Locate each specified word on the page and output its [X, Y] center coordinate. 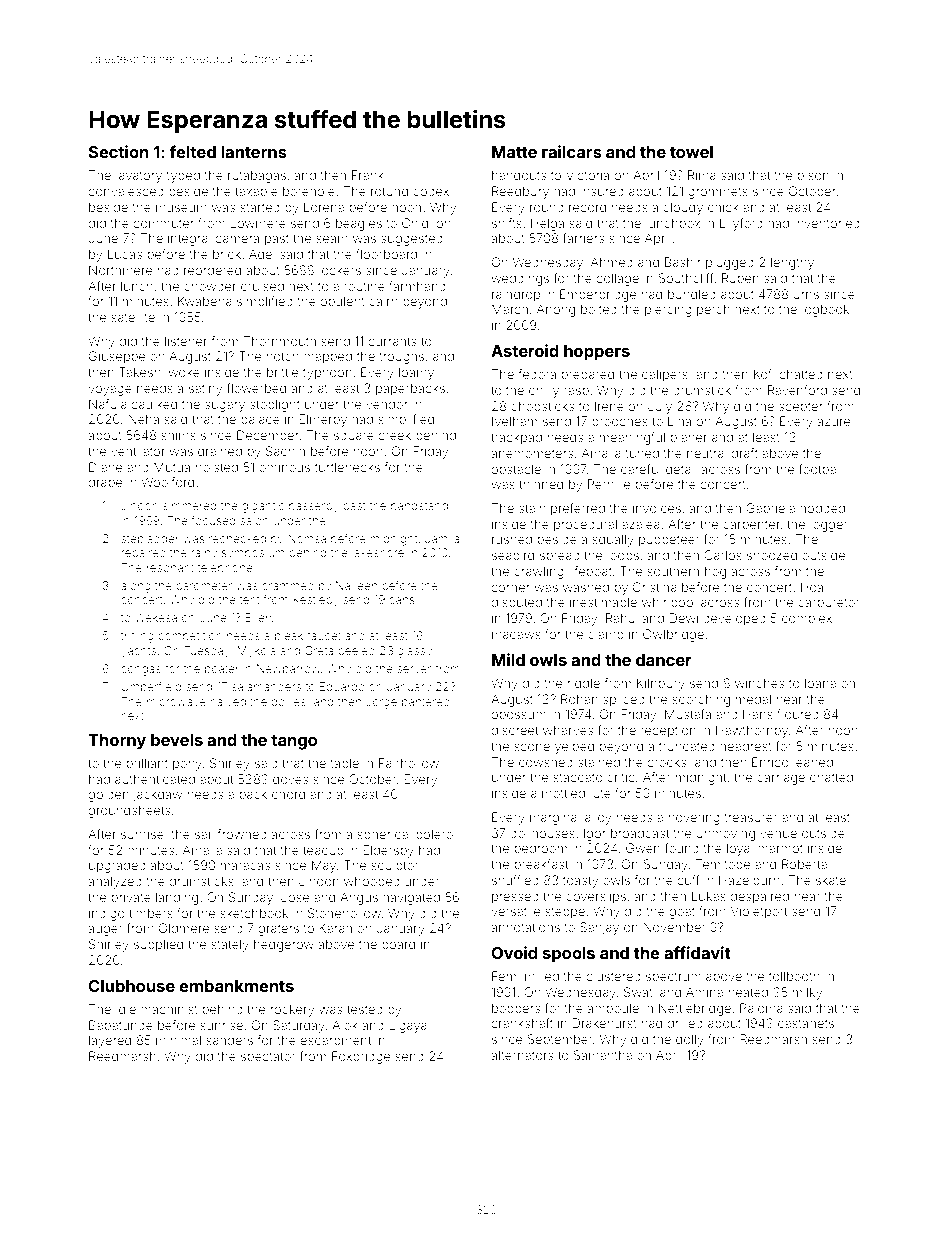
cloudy [683, 208]
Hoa [812, 587]
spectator [268, 1058]
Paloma [761, 1008]
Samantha [602, 1055]
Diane [105, 467]
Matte [514, 152]
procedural [585, 525]
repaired [143, 553]
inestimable [603, 602]
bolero [434, 834]
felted [192, 151]
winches [759, 683]
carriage [781, 778]
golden [108, 795]
